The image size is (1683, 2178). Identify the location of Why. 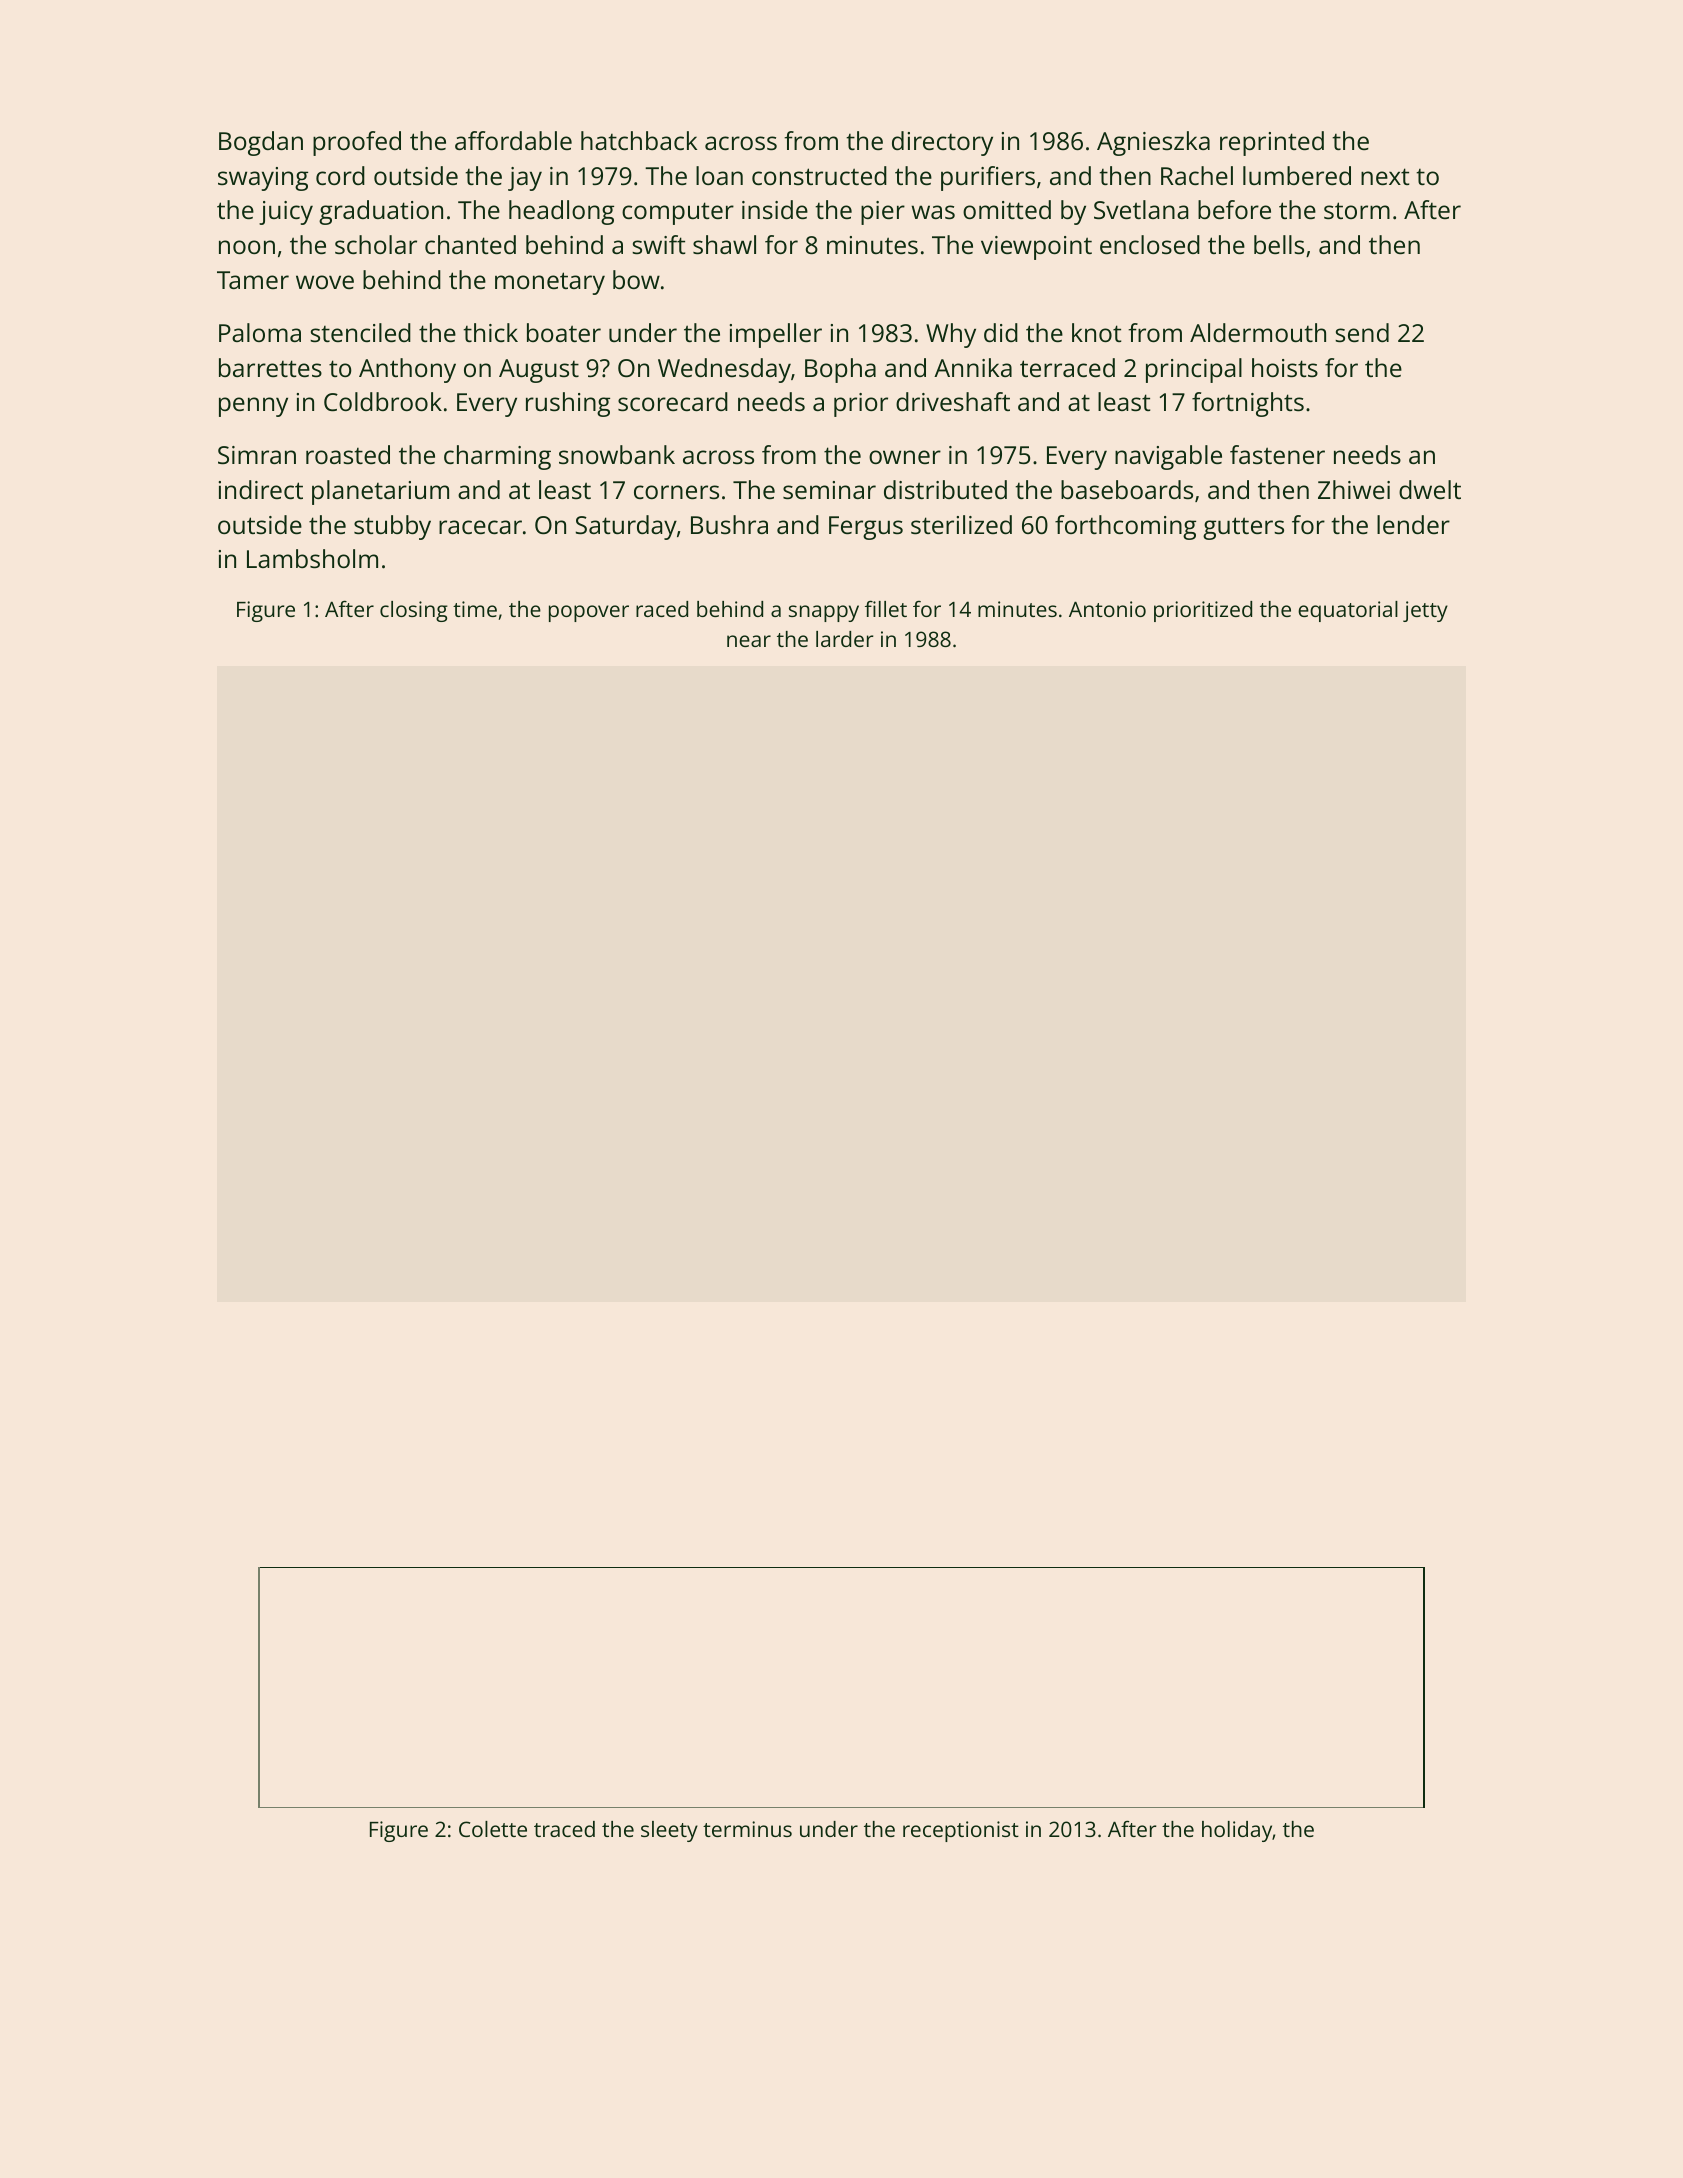
(951, 335).
